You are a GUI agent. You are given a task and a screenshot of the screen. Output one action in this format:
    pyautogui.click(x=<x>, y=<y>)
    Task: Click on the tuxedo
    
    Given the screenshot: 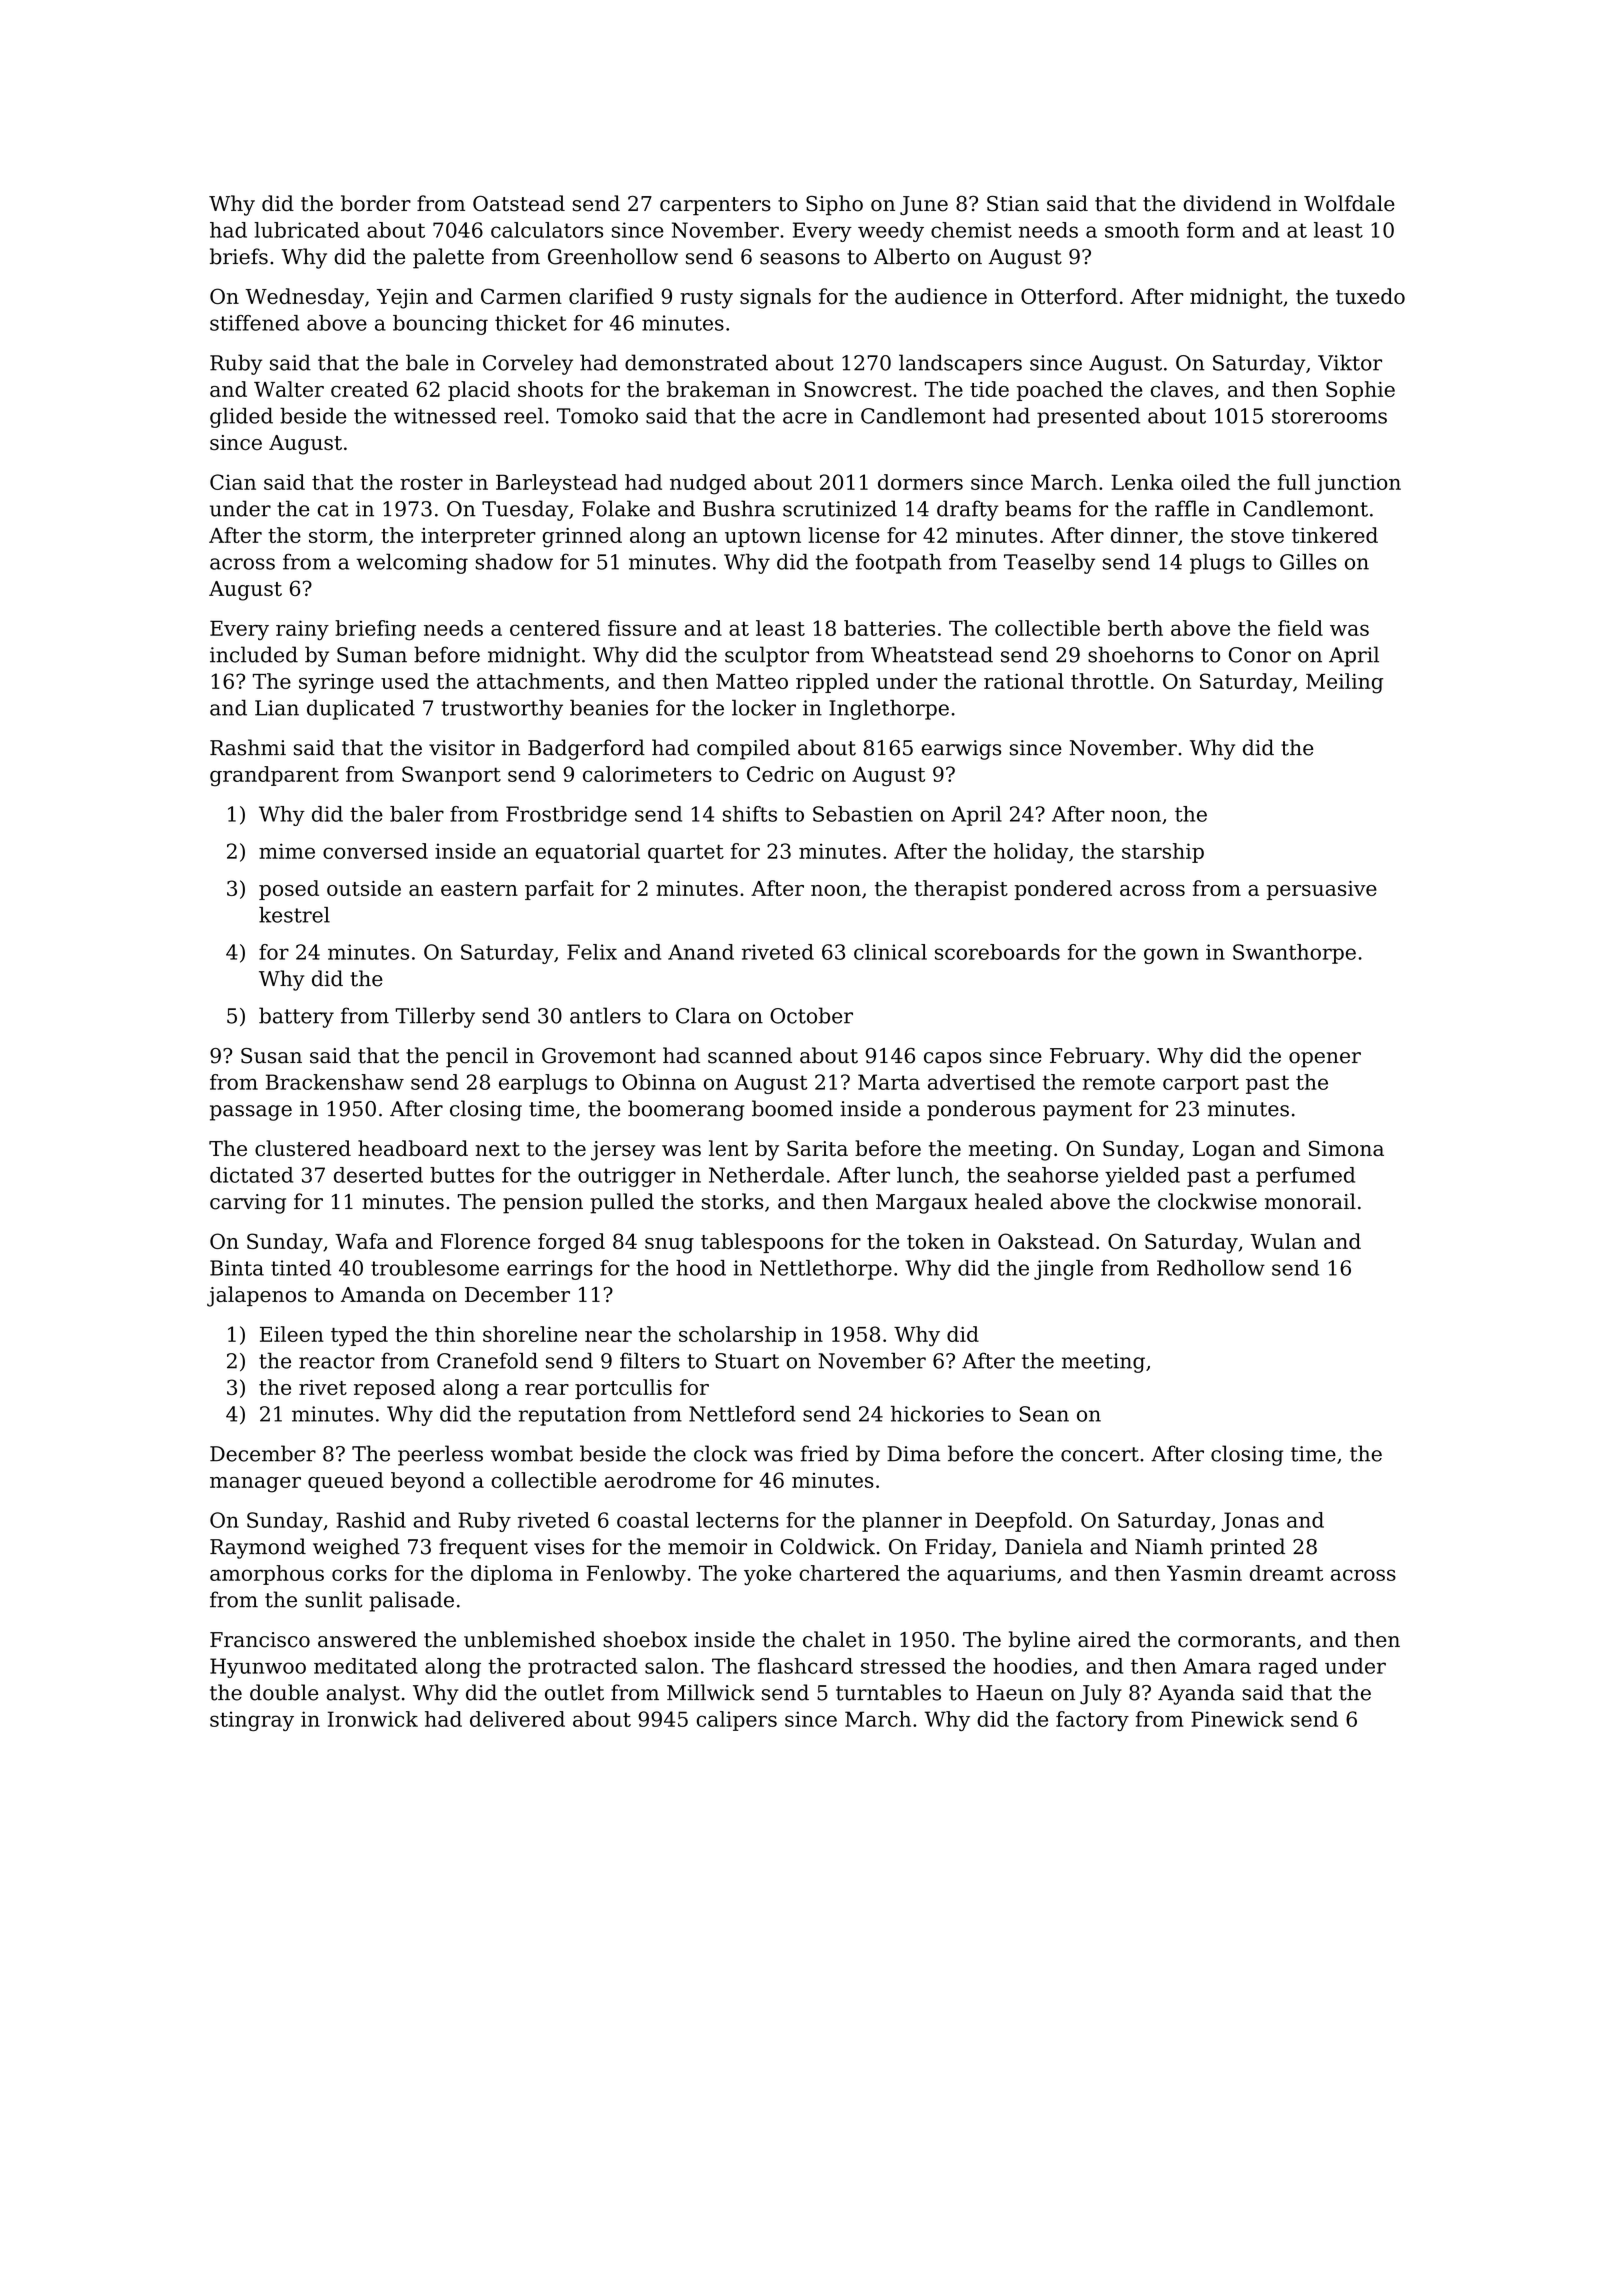 What is the action you would take?
    pyautogui.click(x=1370, y=296)
